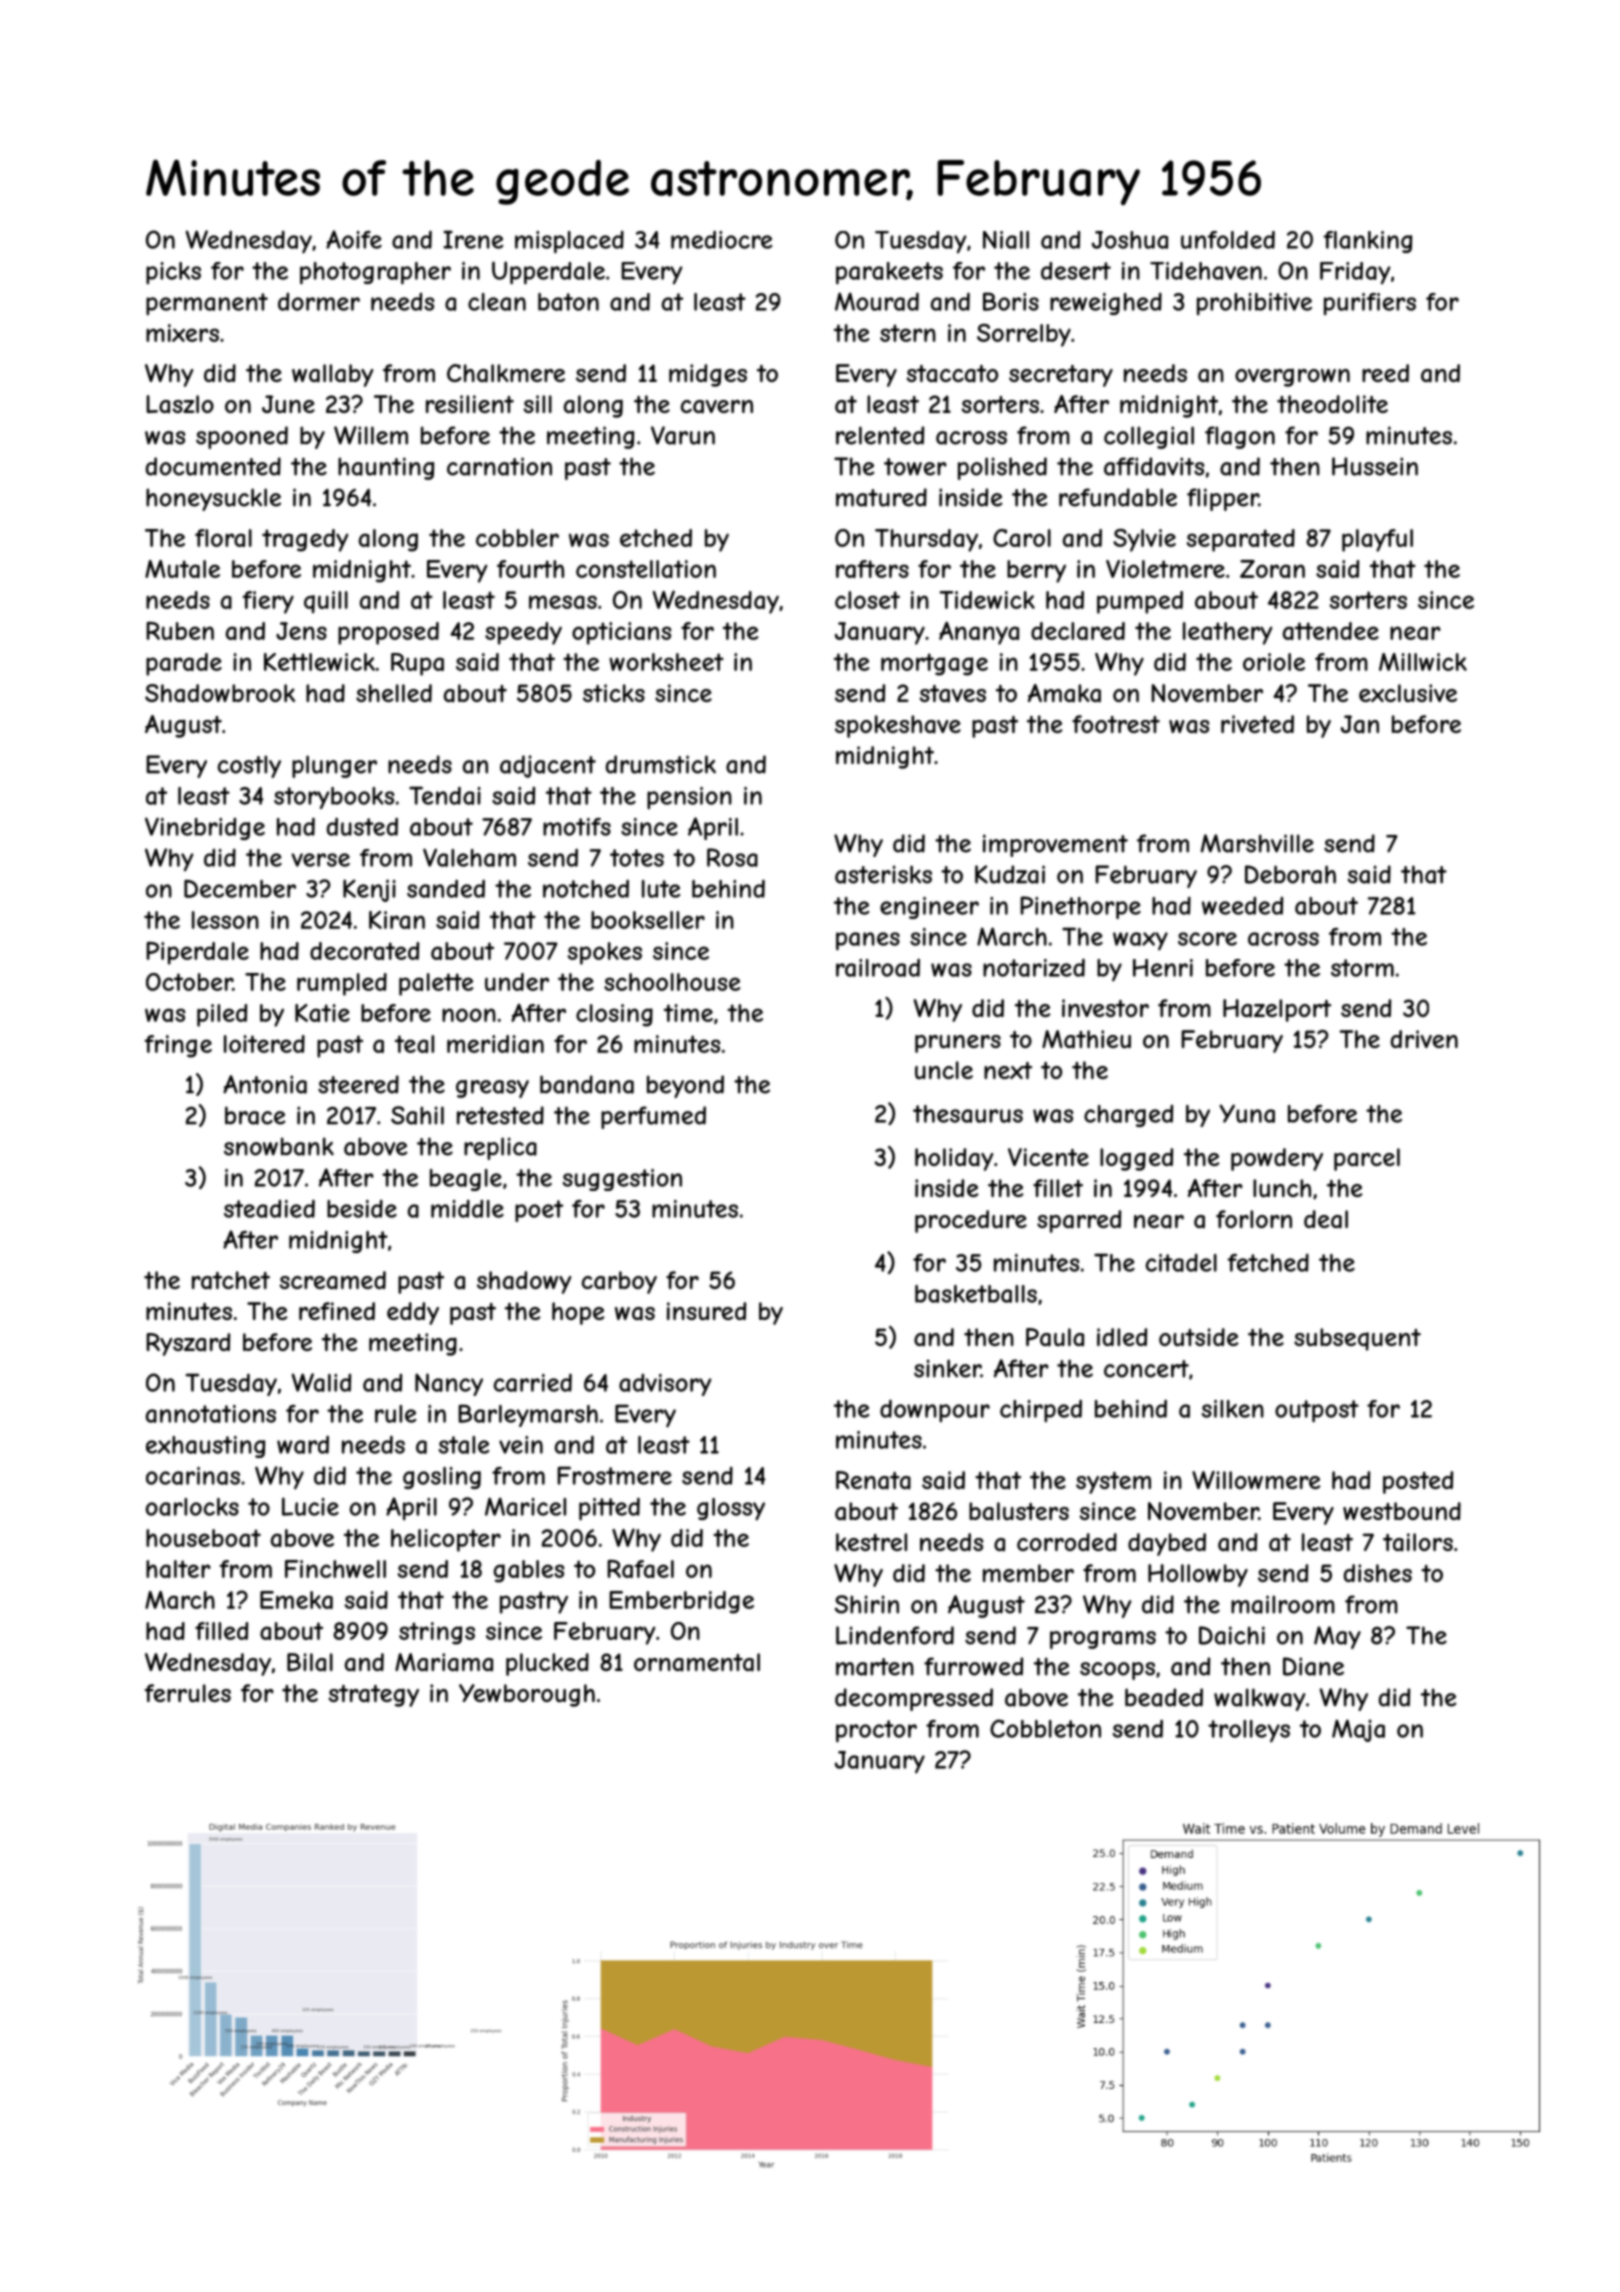  Describe the element at coordinates (442, 1478) in the screenshot. I see `gosling` at that location.
